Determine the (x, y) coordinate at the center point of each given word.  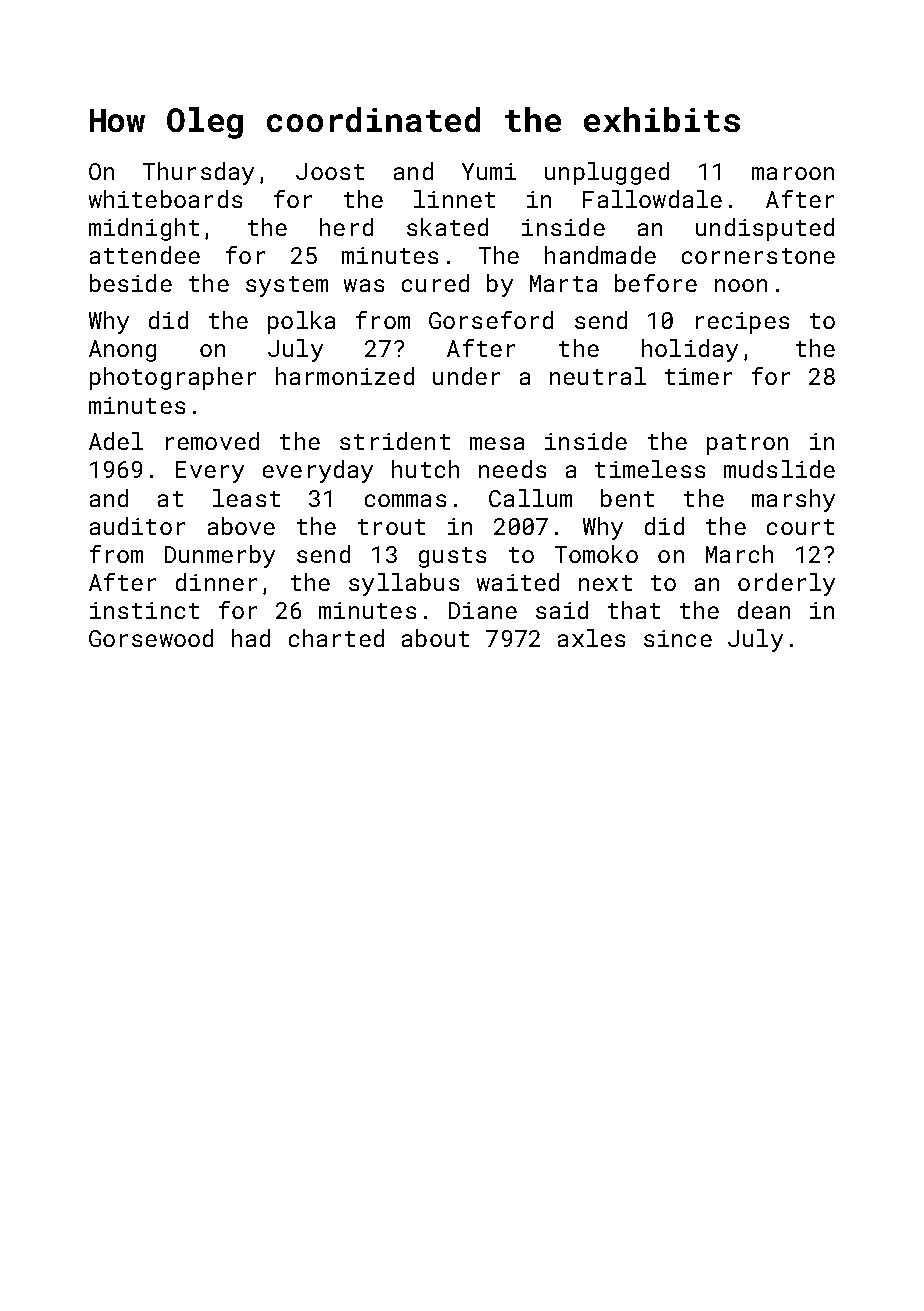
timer (698, 376)
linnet (454, 199)
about (435, 638)
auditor (137, 526)
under (466, 376)
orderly (786, 584)
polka (301, 322)
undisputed (765, 229)
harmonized (345, 376)
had (251, 638)
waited (518, 582)
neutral (598, 376)
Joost (330, 171)
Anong (122, 351)
